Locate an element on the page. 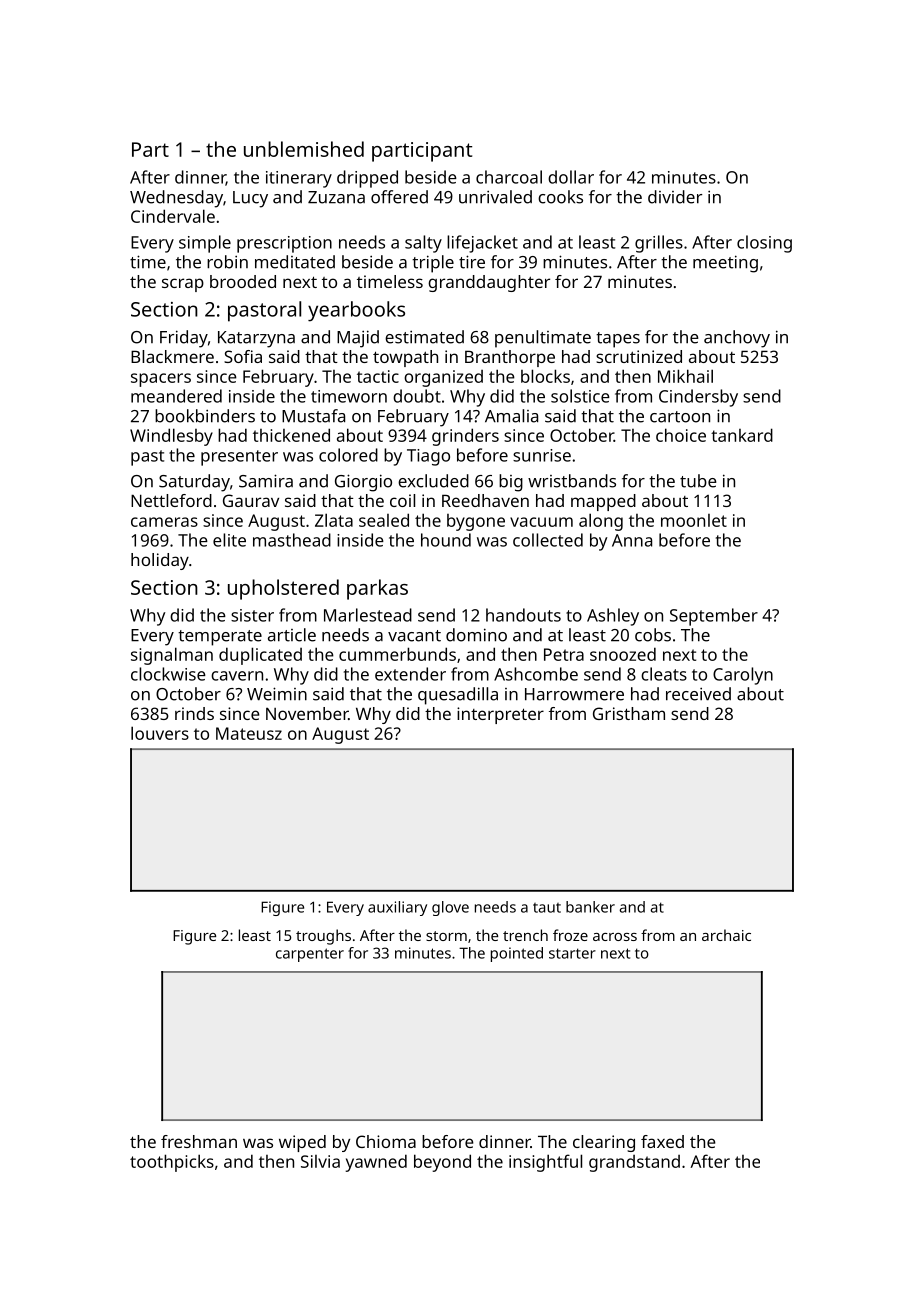 The width and height of the document is (924, 1314). mapped is located at coordinates (603, 502).
